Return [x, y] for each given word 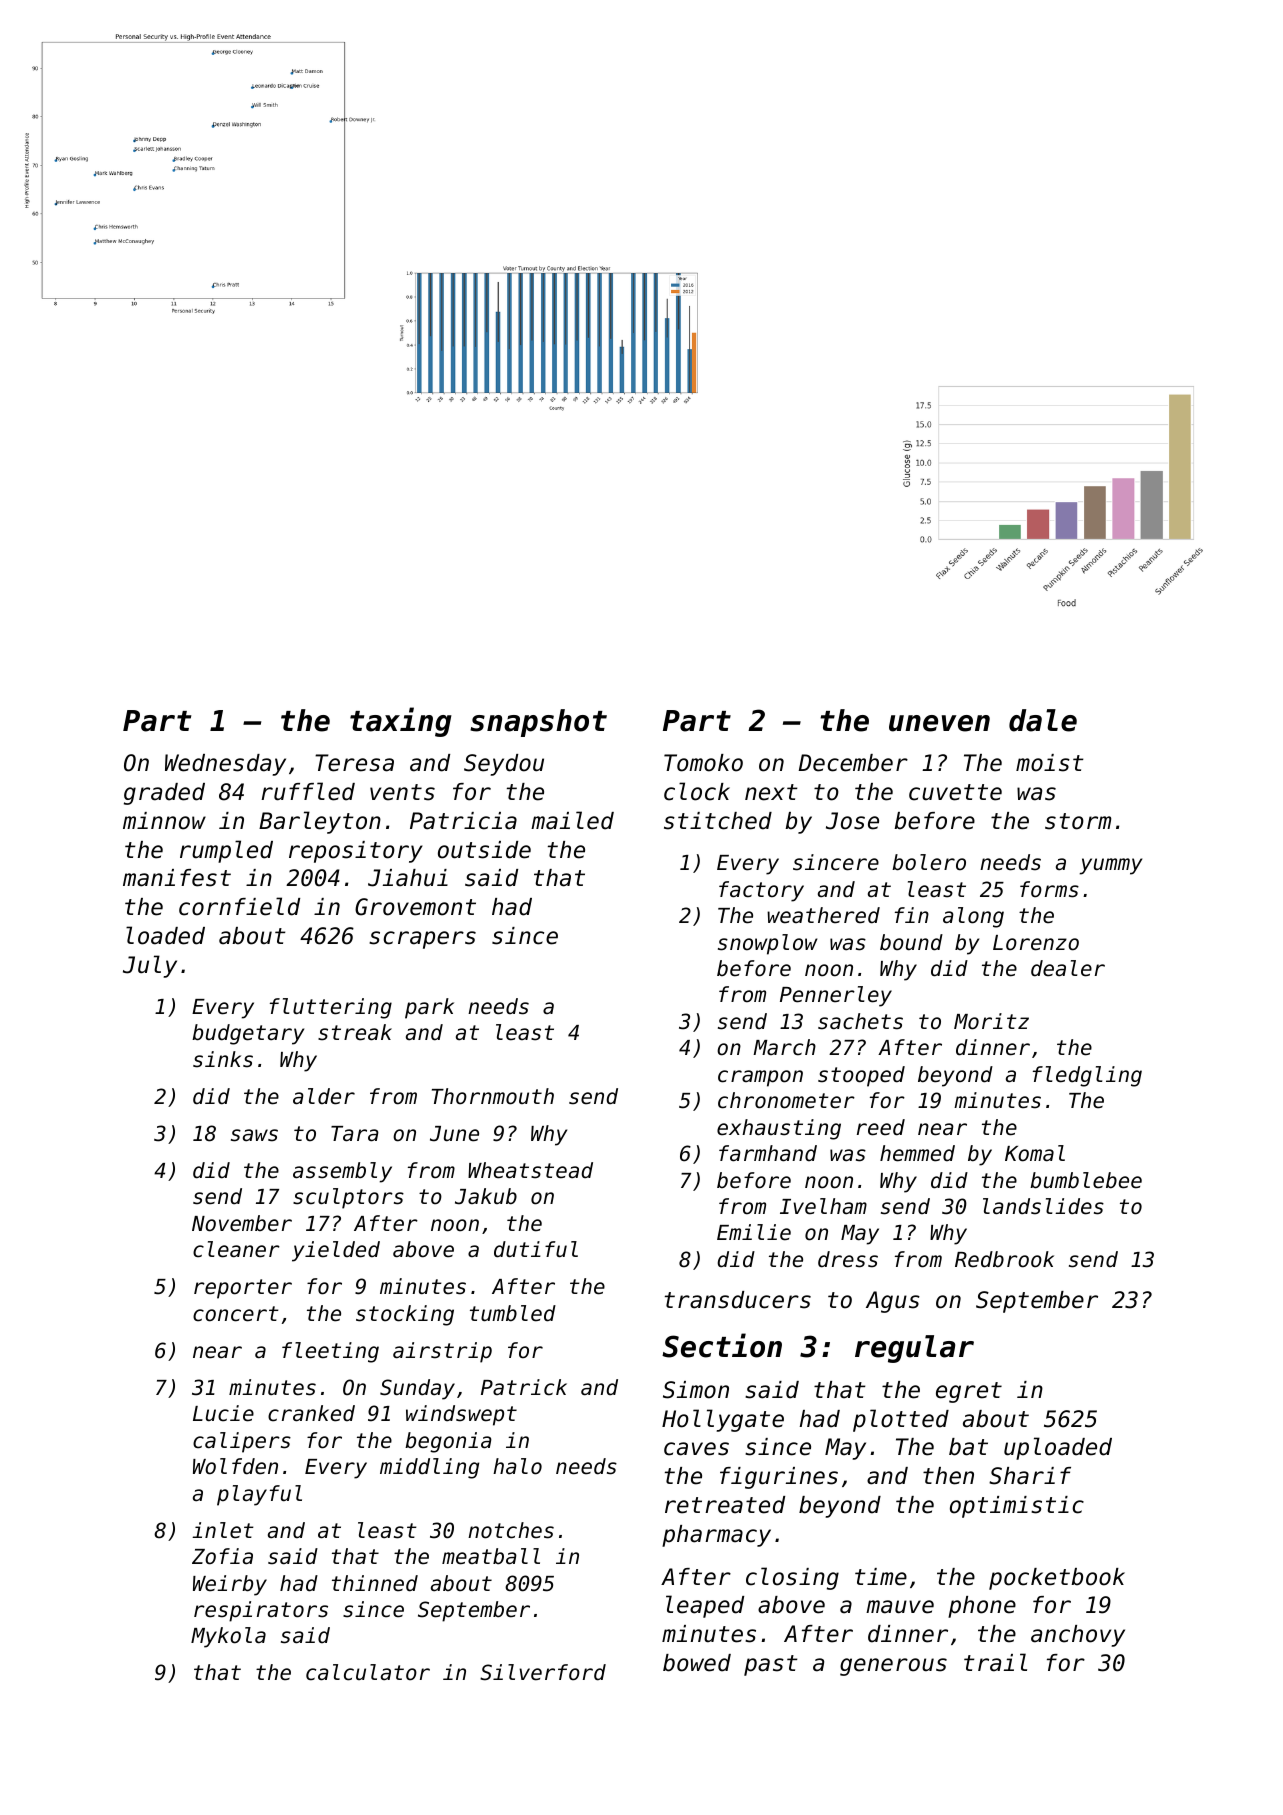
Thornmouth [493, 1096]
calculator [368, 1672]
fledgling [1087, 1076]
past [770, 1665]
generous [893, 1667]
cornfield [239, 906]
